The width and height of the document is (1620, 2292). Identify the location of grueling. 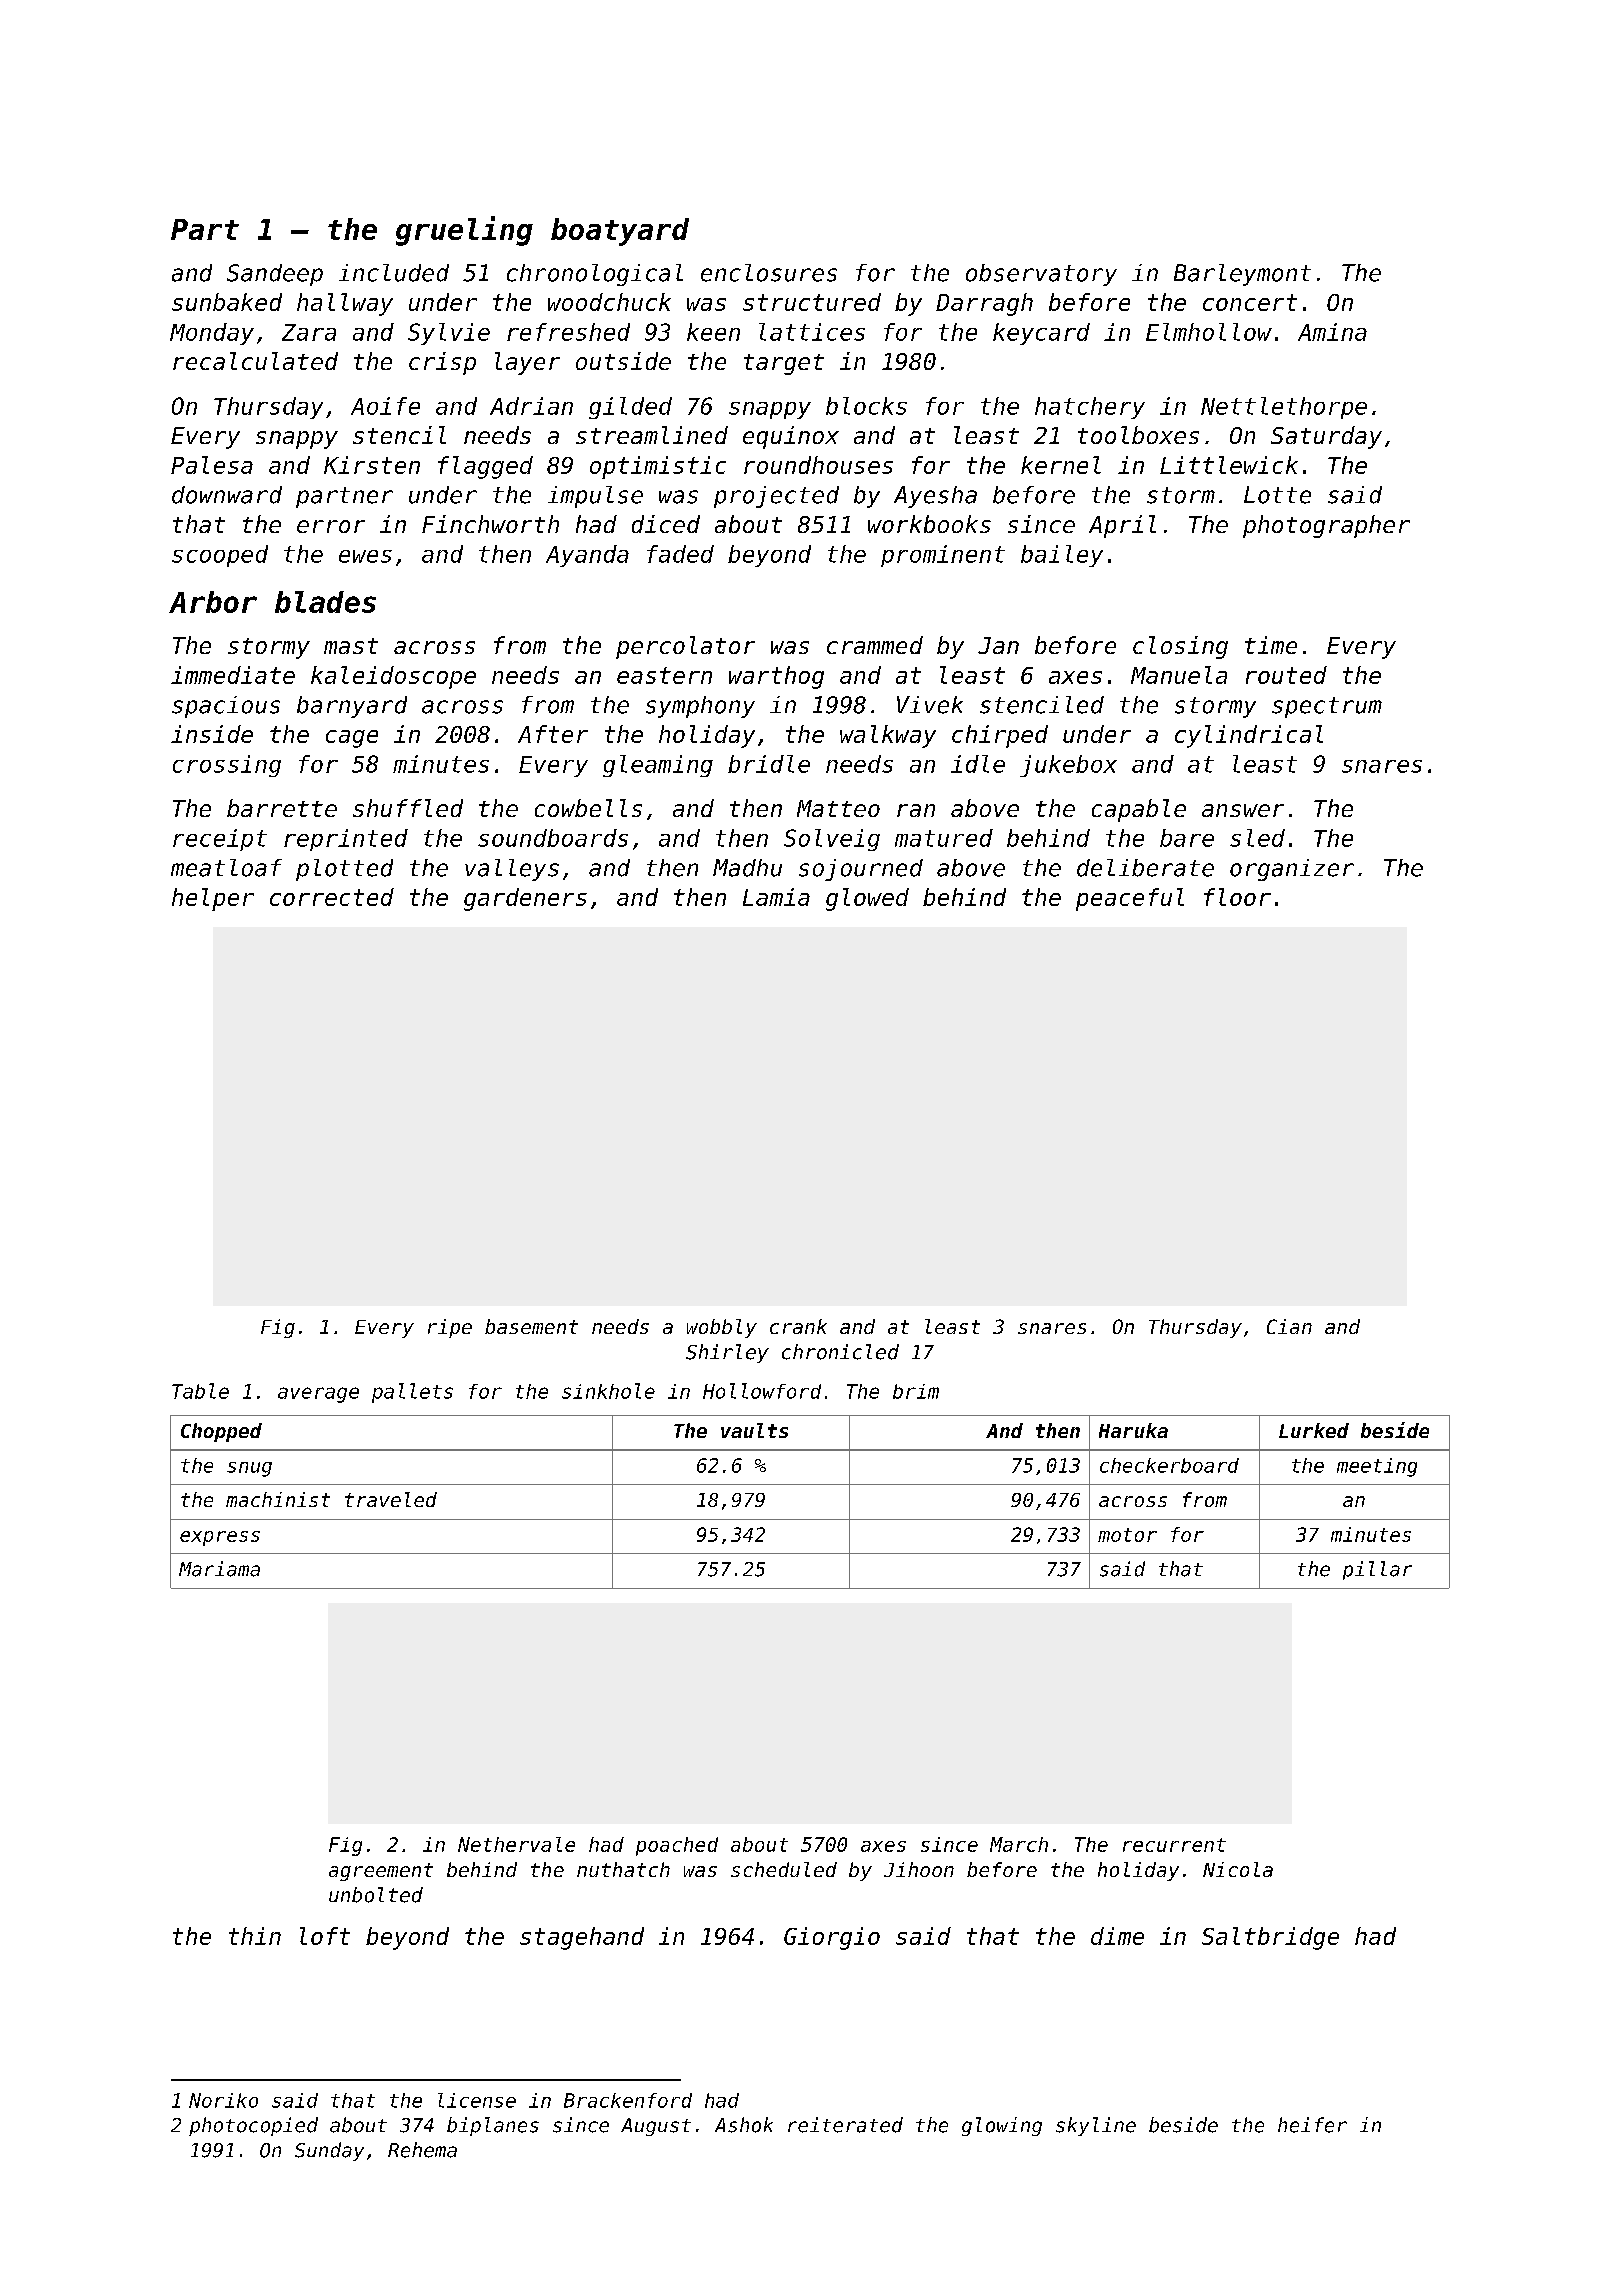
(464, 231).
